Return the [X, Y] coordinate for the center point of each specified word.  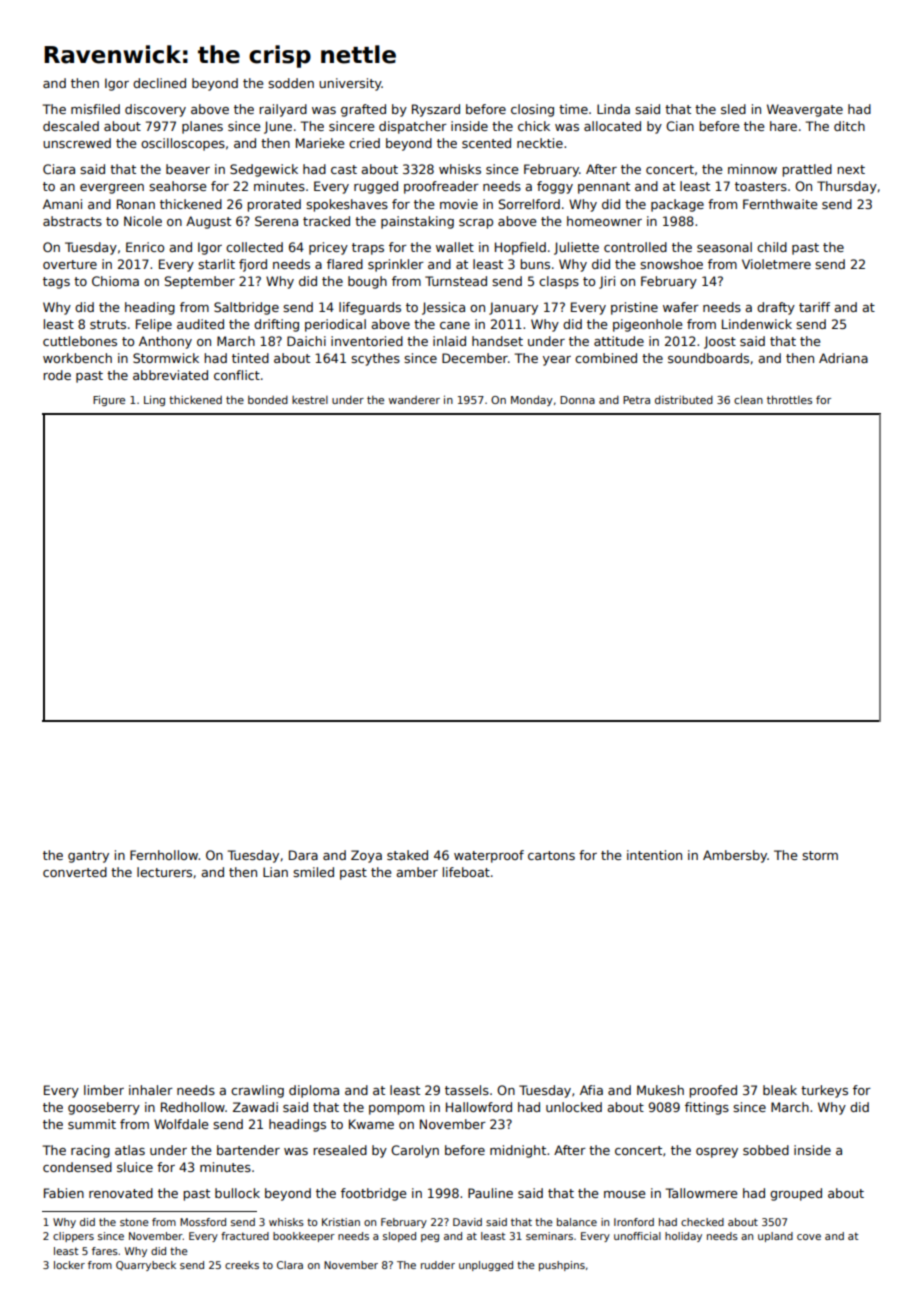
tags [56, 283]
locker [69, 1265]
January [513, 308]
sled [733, 109]
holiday [683, 1237]
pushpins [562, 1266]
